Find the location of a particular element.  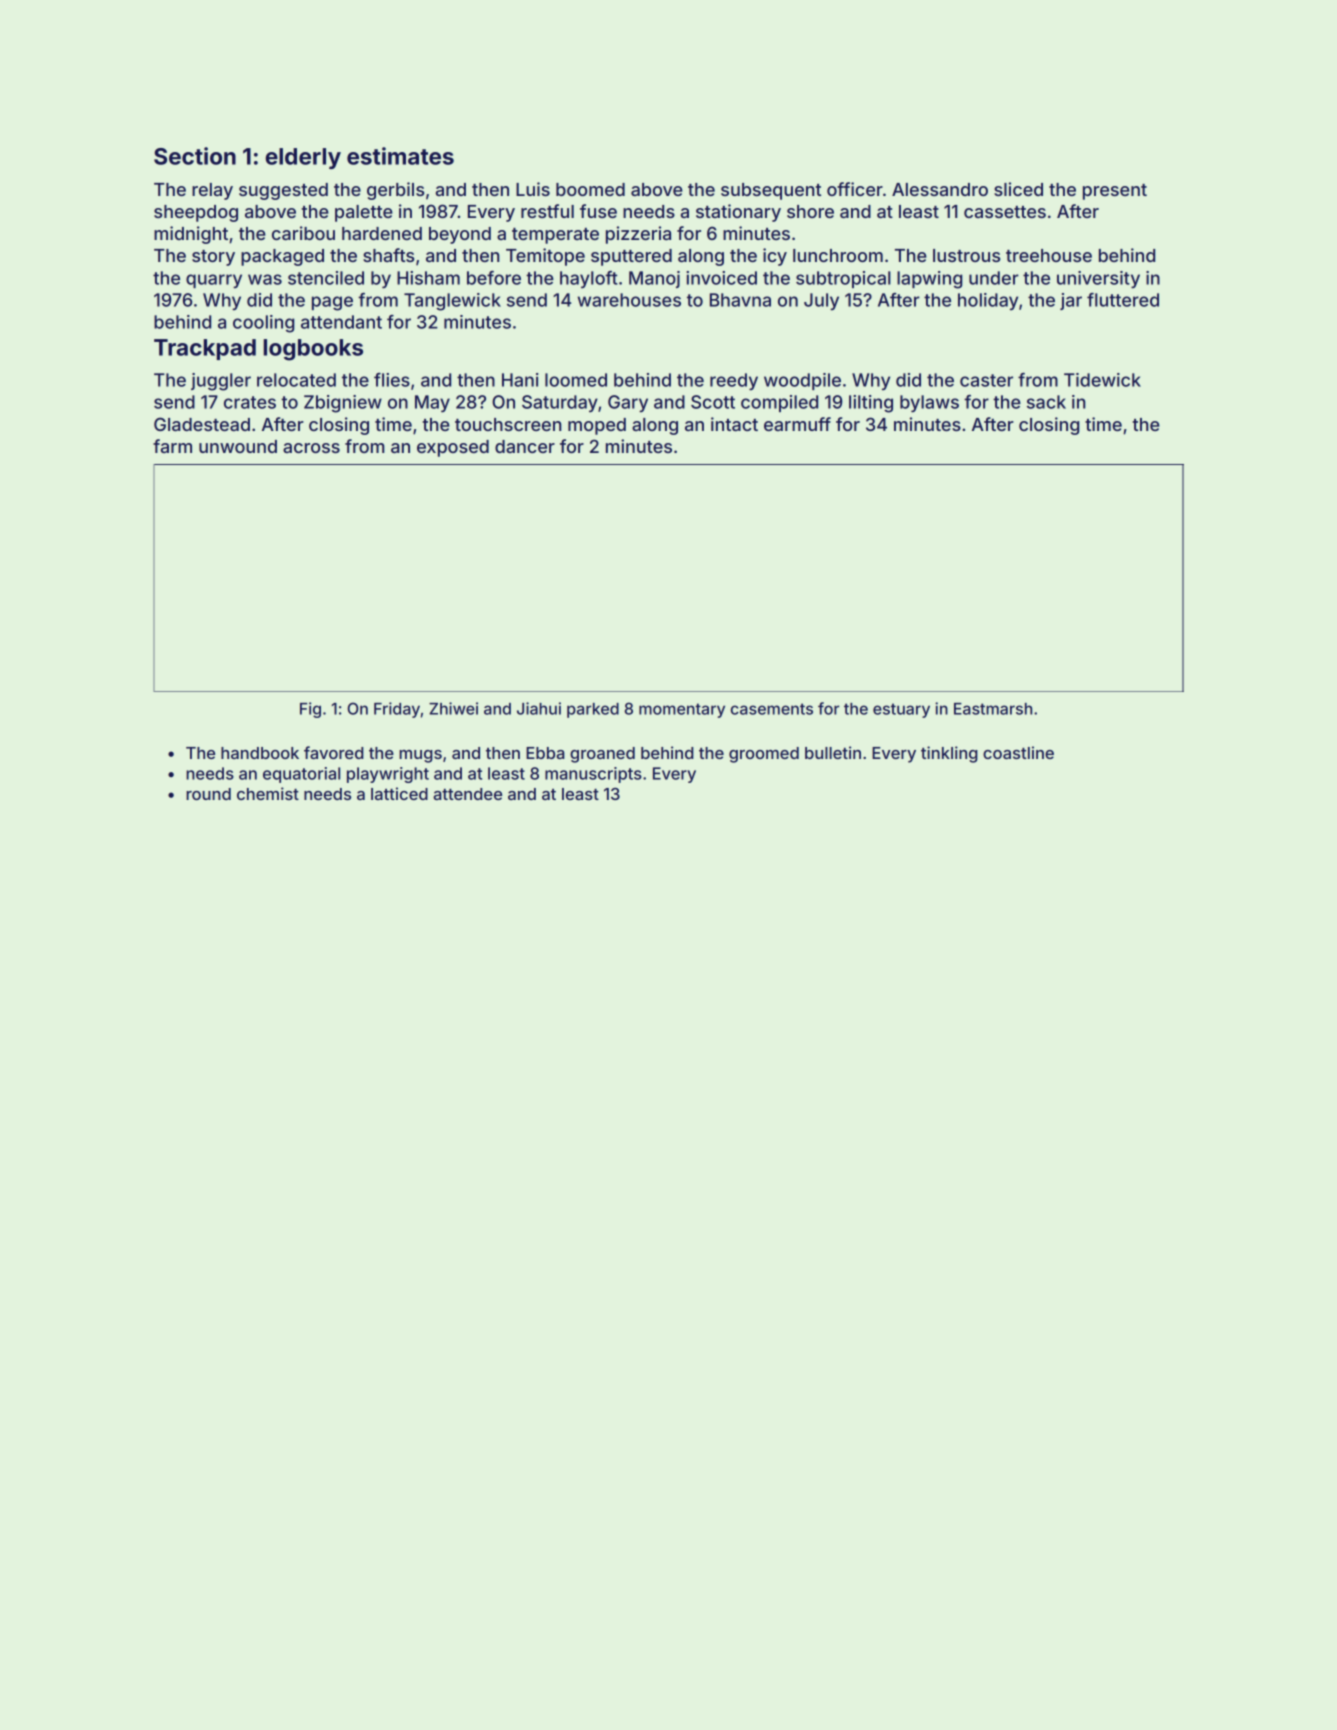

across is located at coordinates (311, 448).
